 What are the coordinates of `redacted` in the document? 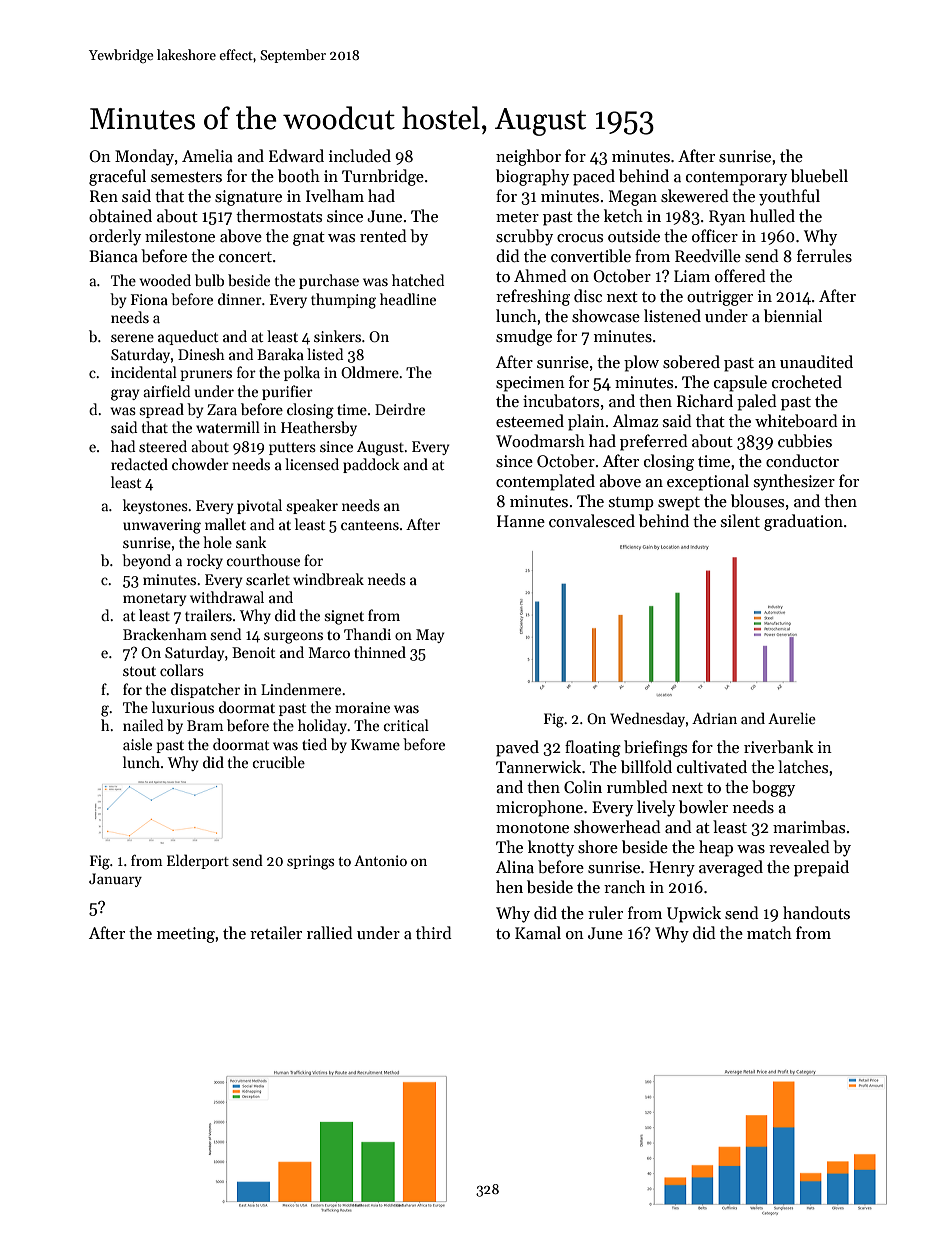 It's located at (139, 464).
